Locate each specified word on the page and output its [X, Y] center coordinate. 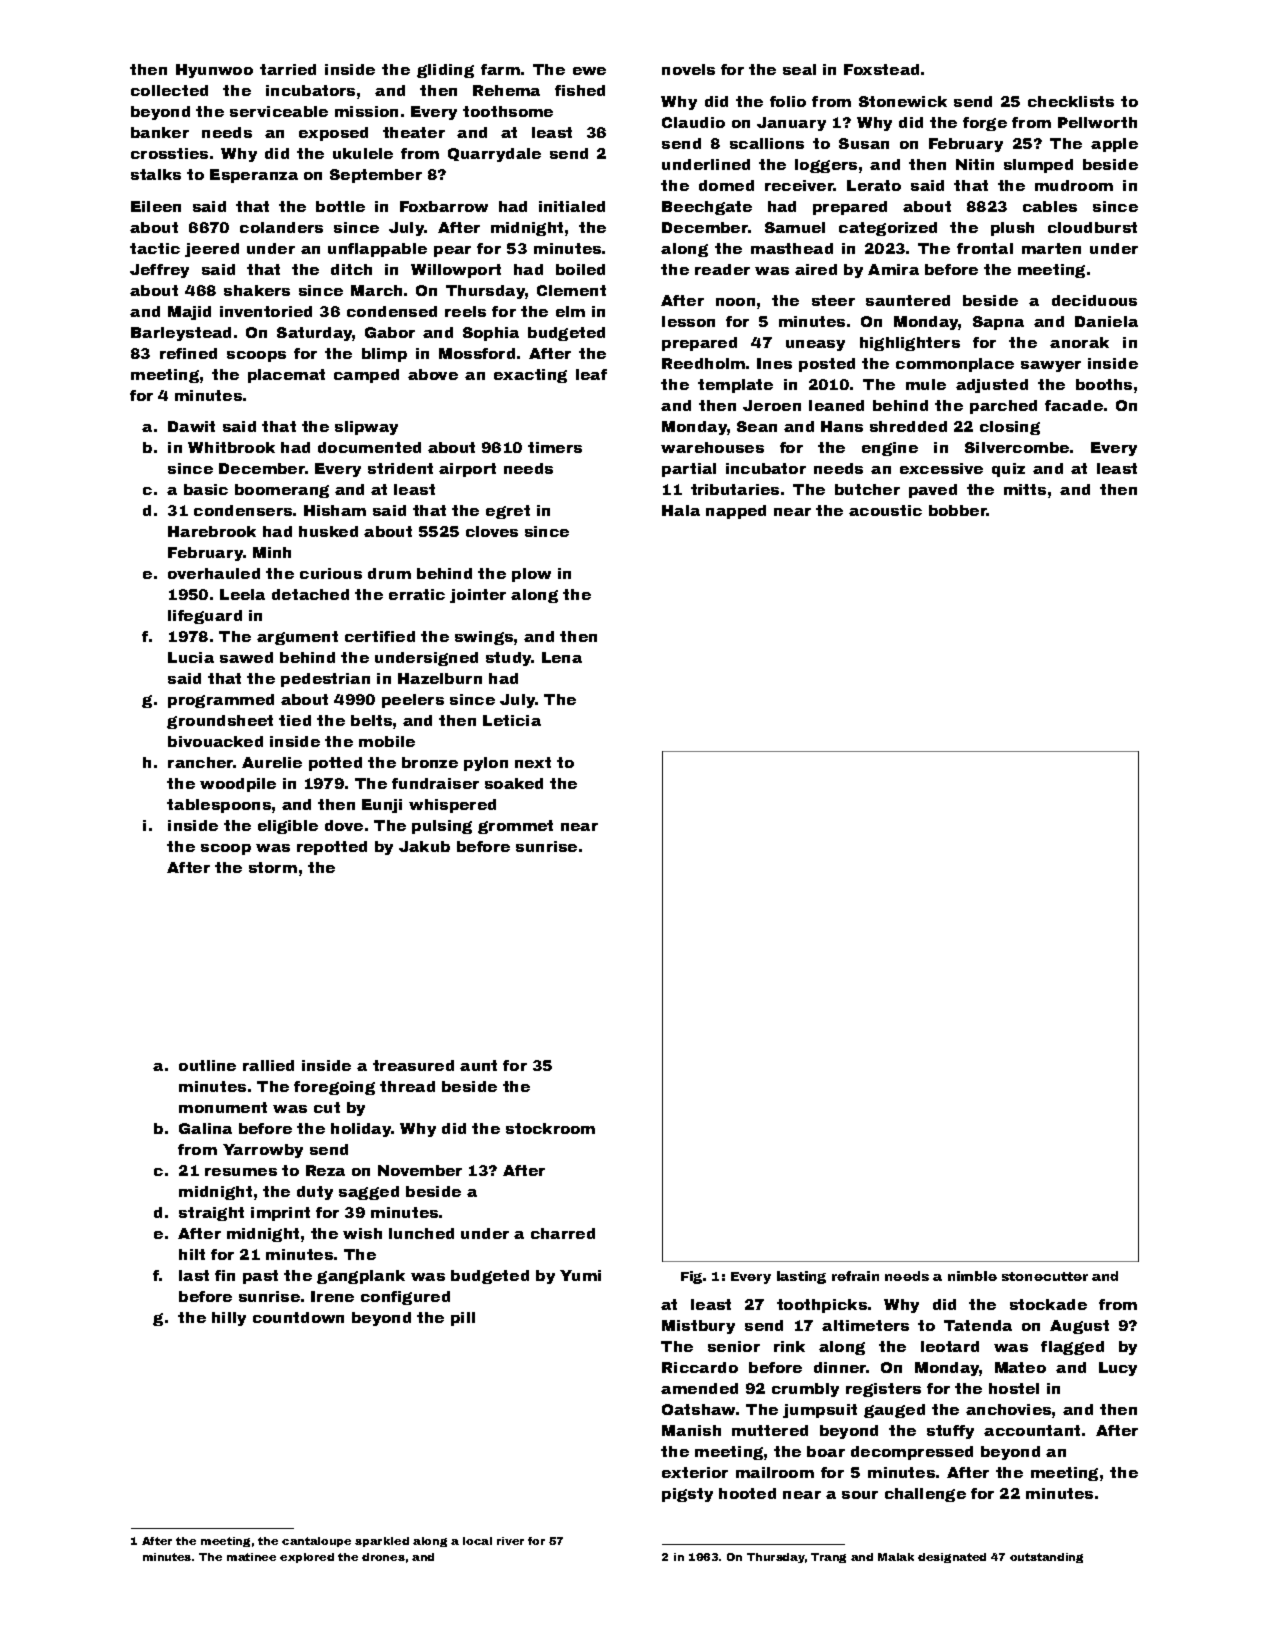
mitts [1025, 489]
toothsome [508, 111]
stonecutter [1045, 1276]
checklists [1071, 101]
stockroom [550, 1128]
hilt [192, 1254]
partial [689, 470]
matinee [251, 1557]
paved [933, 491]
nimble [972, 1276]
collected [169, 90]
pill [463, 1319]
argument [297, 638]
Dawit [191, 426]
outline [207, 1065]
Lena [562, 657]
